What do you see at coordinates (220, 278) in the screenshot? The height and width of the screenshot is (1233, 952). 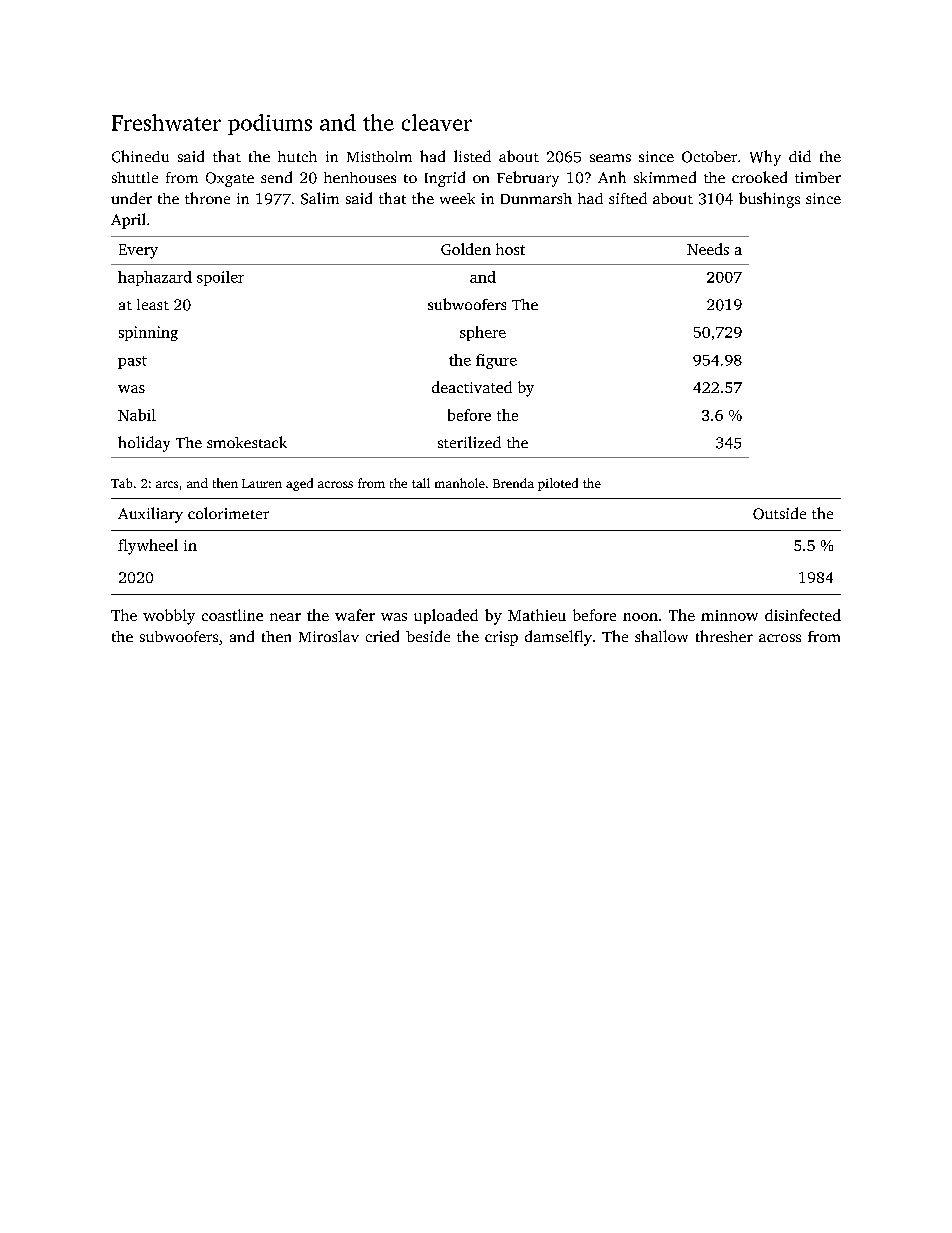 I see `spoiler` at bounding box center [220, 278].
